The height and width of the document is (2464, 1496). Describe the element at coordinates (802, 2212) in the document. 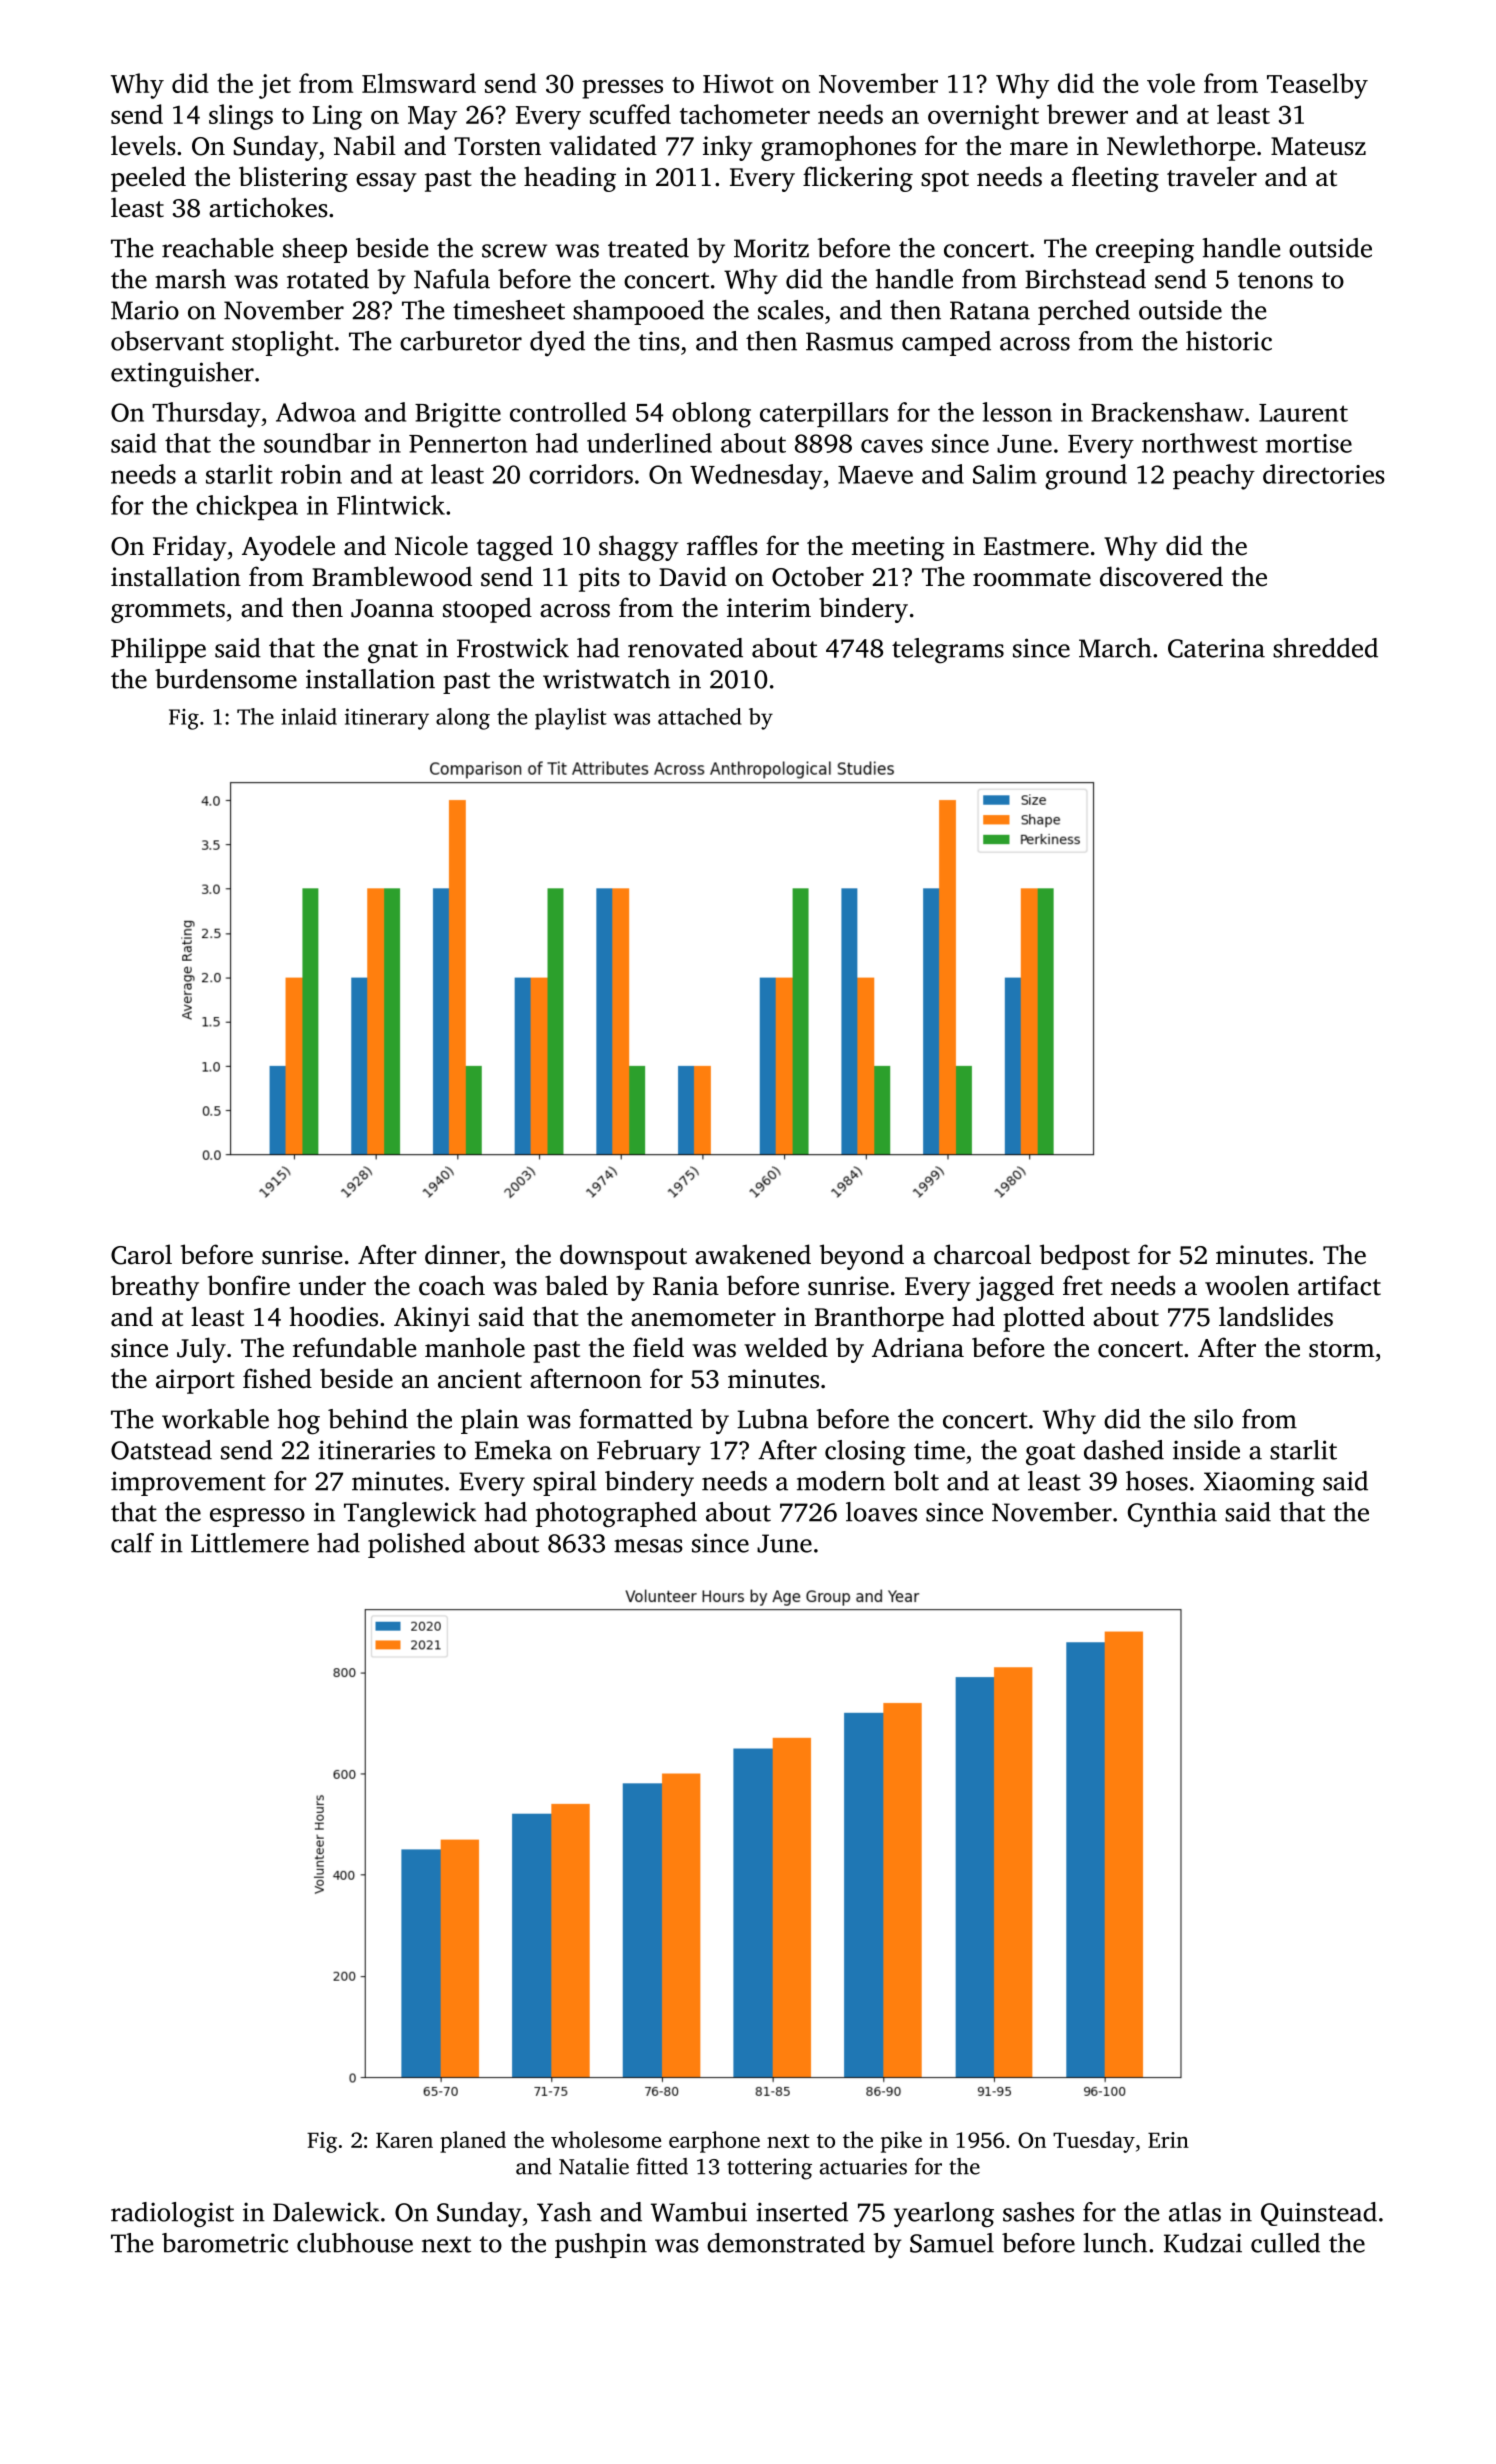

I see `inserted` at that location.
